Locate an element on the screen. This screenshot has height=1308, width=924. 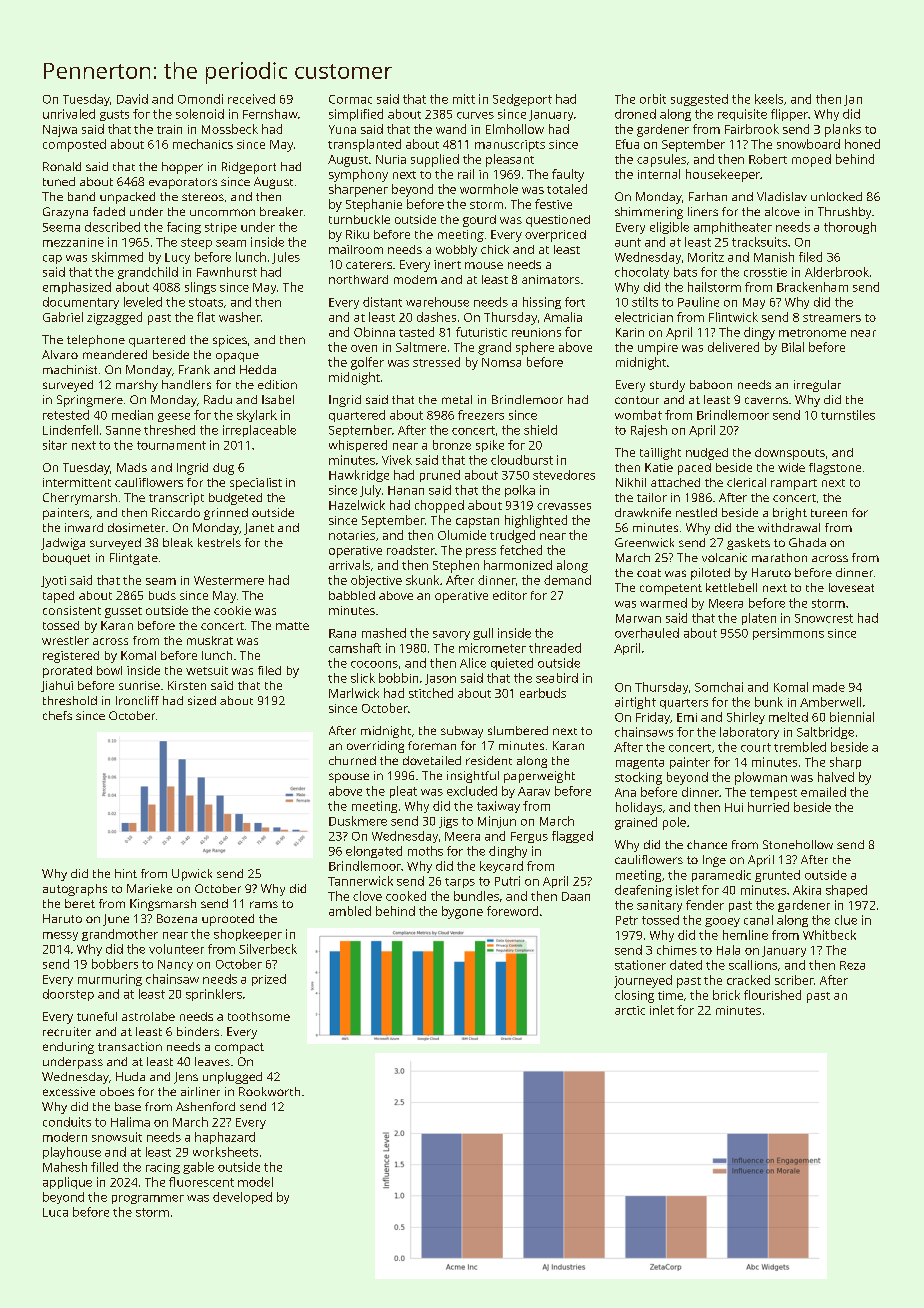
excessive is located at coordinates (69, 1091).
